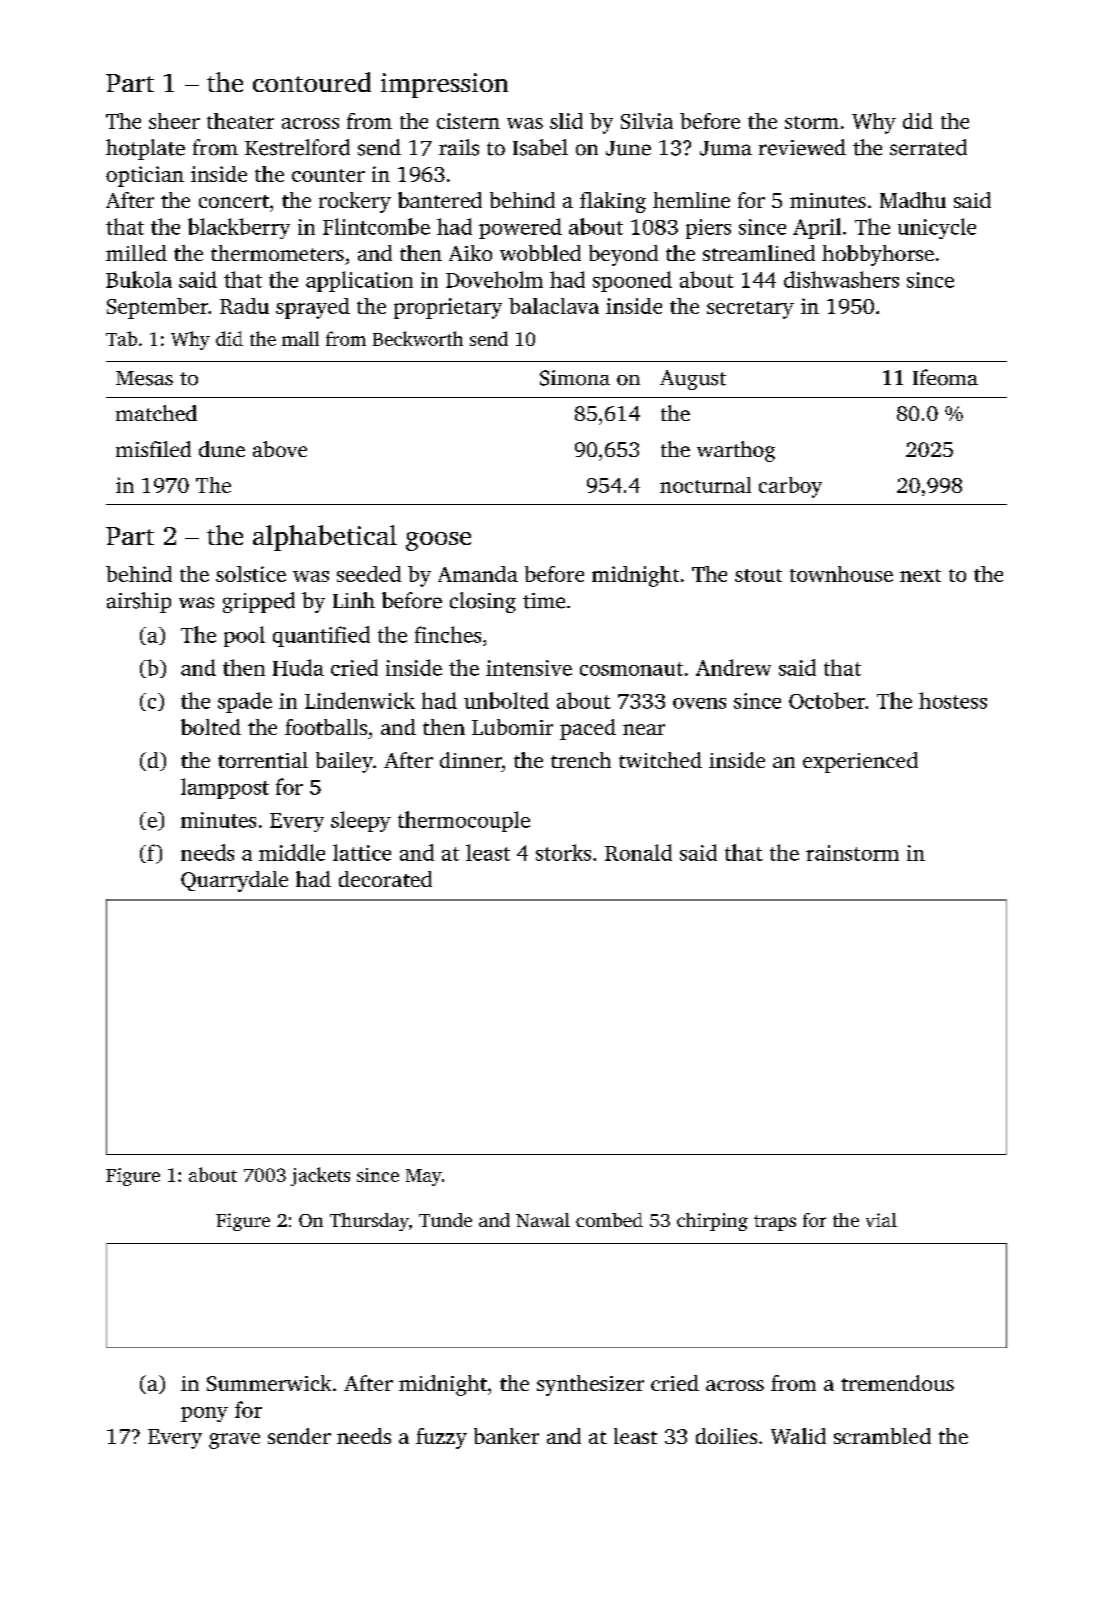 The height and width of the screenshot is (1611, 1113). What do you see at coordinates (234, 1441) in the screenshot?
I see `grave` at bounding box center [234, 1441].
